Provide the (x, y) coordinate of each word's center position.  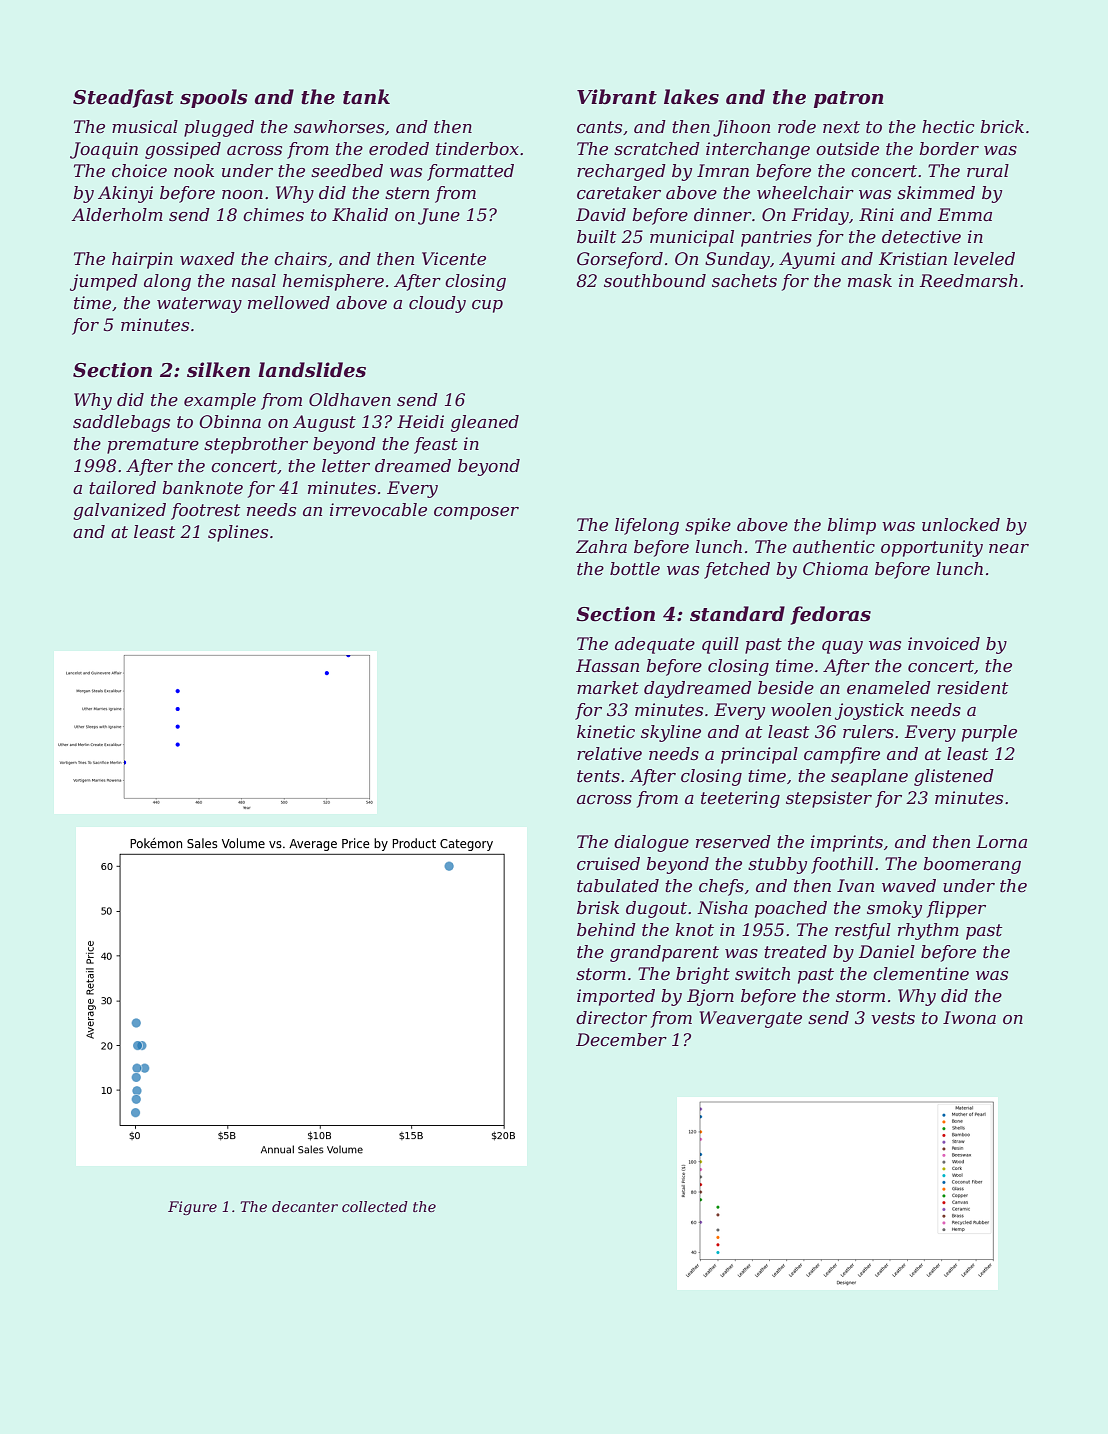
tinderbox (477, 149)
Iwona (969, 1018)
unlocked (961, 525)
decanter (305, 1206)
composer (476, 513)
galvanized (119, 511)
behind (606, 930)
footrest (206, 511)
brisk (598, 908)
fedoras (830, 615)
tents (598, 776)
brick (1002, 126)
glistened (954, 777)
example (220, 401)
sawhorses (339, 127)
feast (436, 445)
